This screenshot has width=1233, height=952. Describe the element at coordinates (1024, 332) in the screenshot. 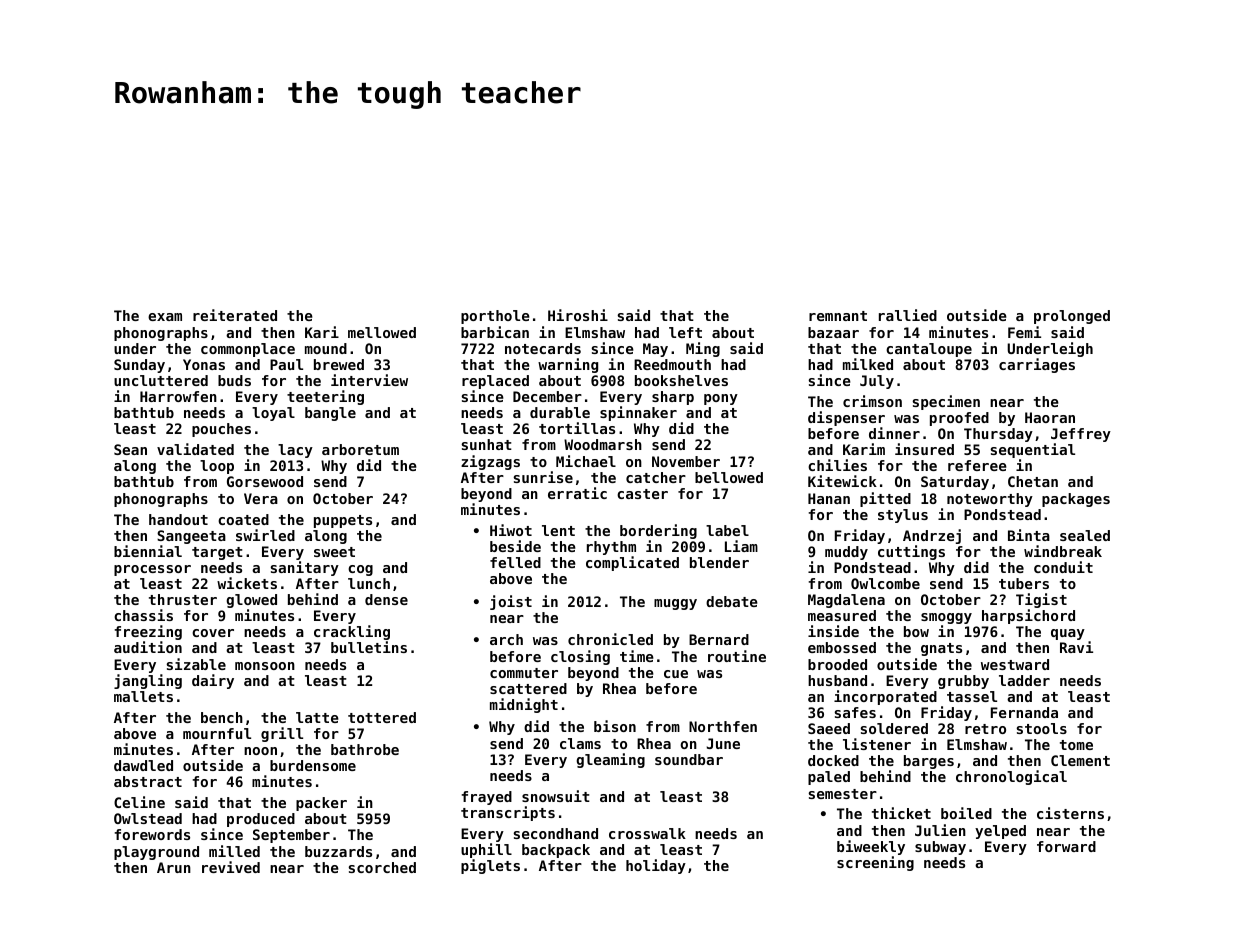

I see `Femi` at that location.
